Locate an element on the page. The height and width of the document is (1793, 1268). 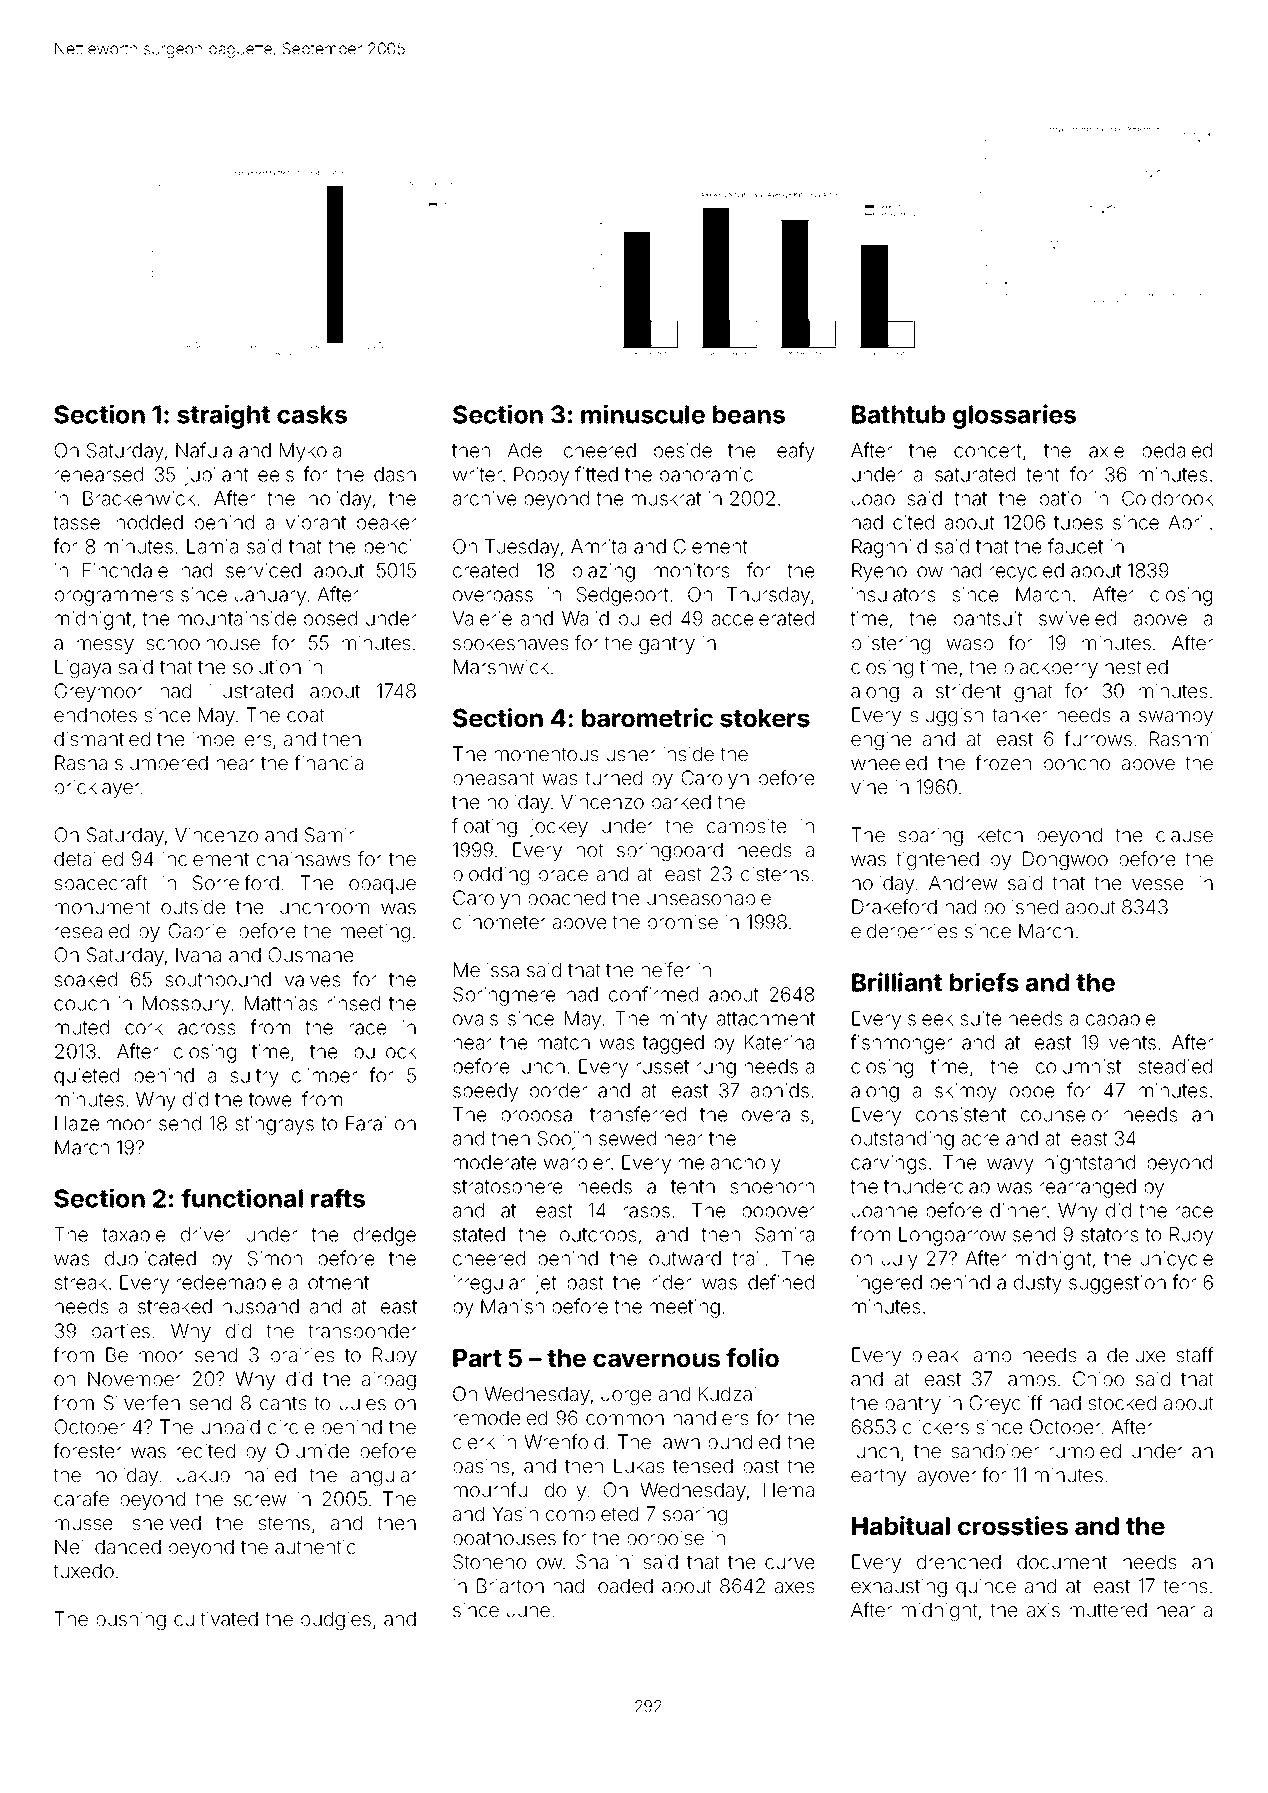
Hema is located at coordinates (789, 1489).
